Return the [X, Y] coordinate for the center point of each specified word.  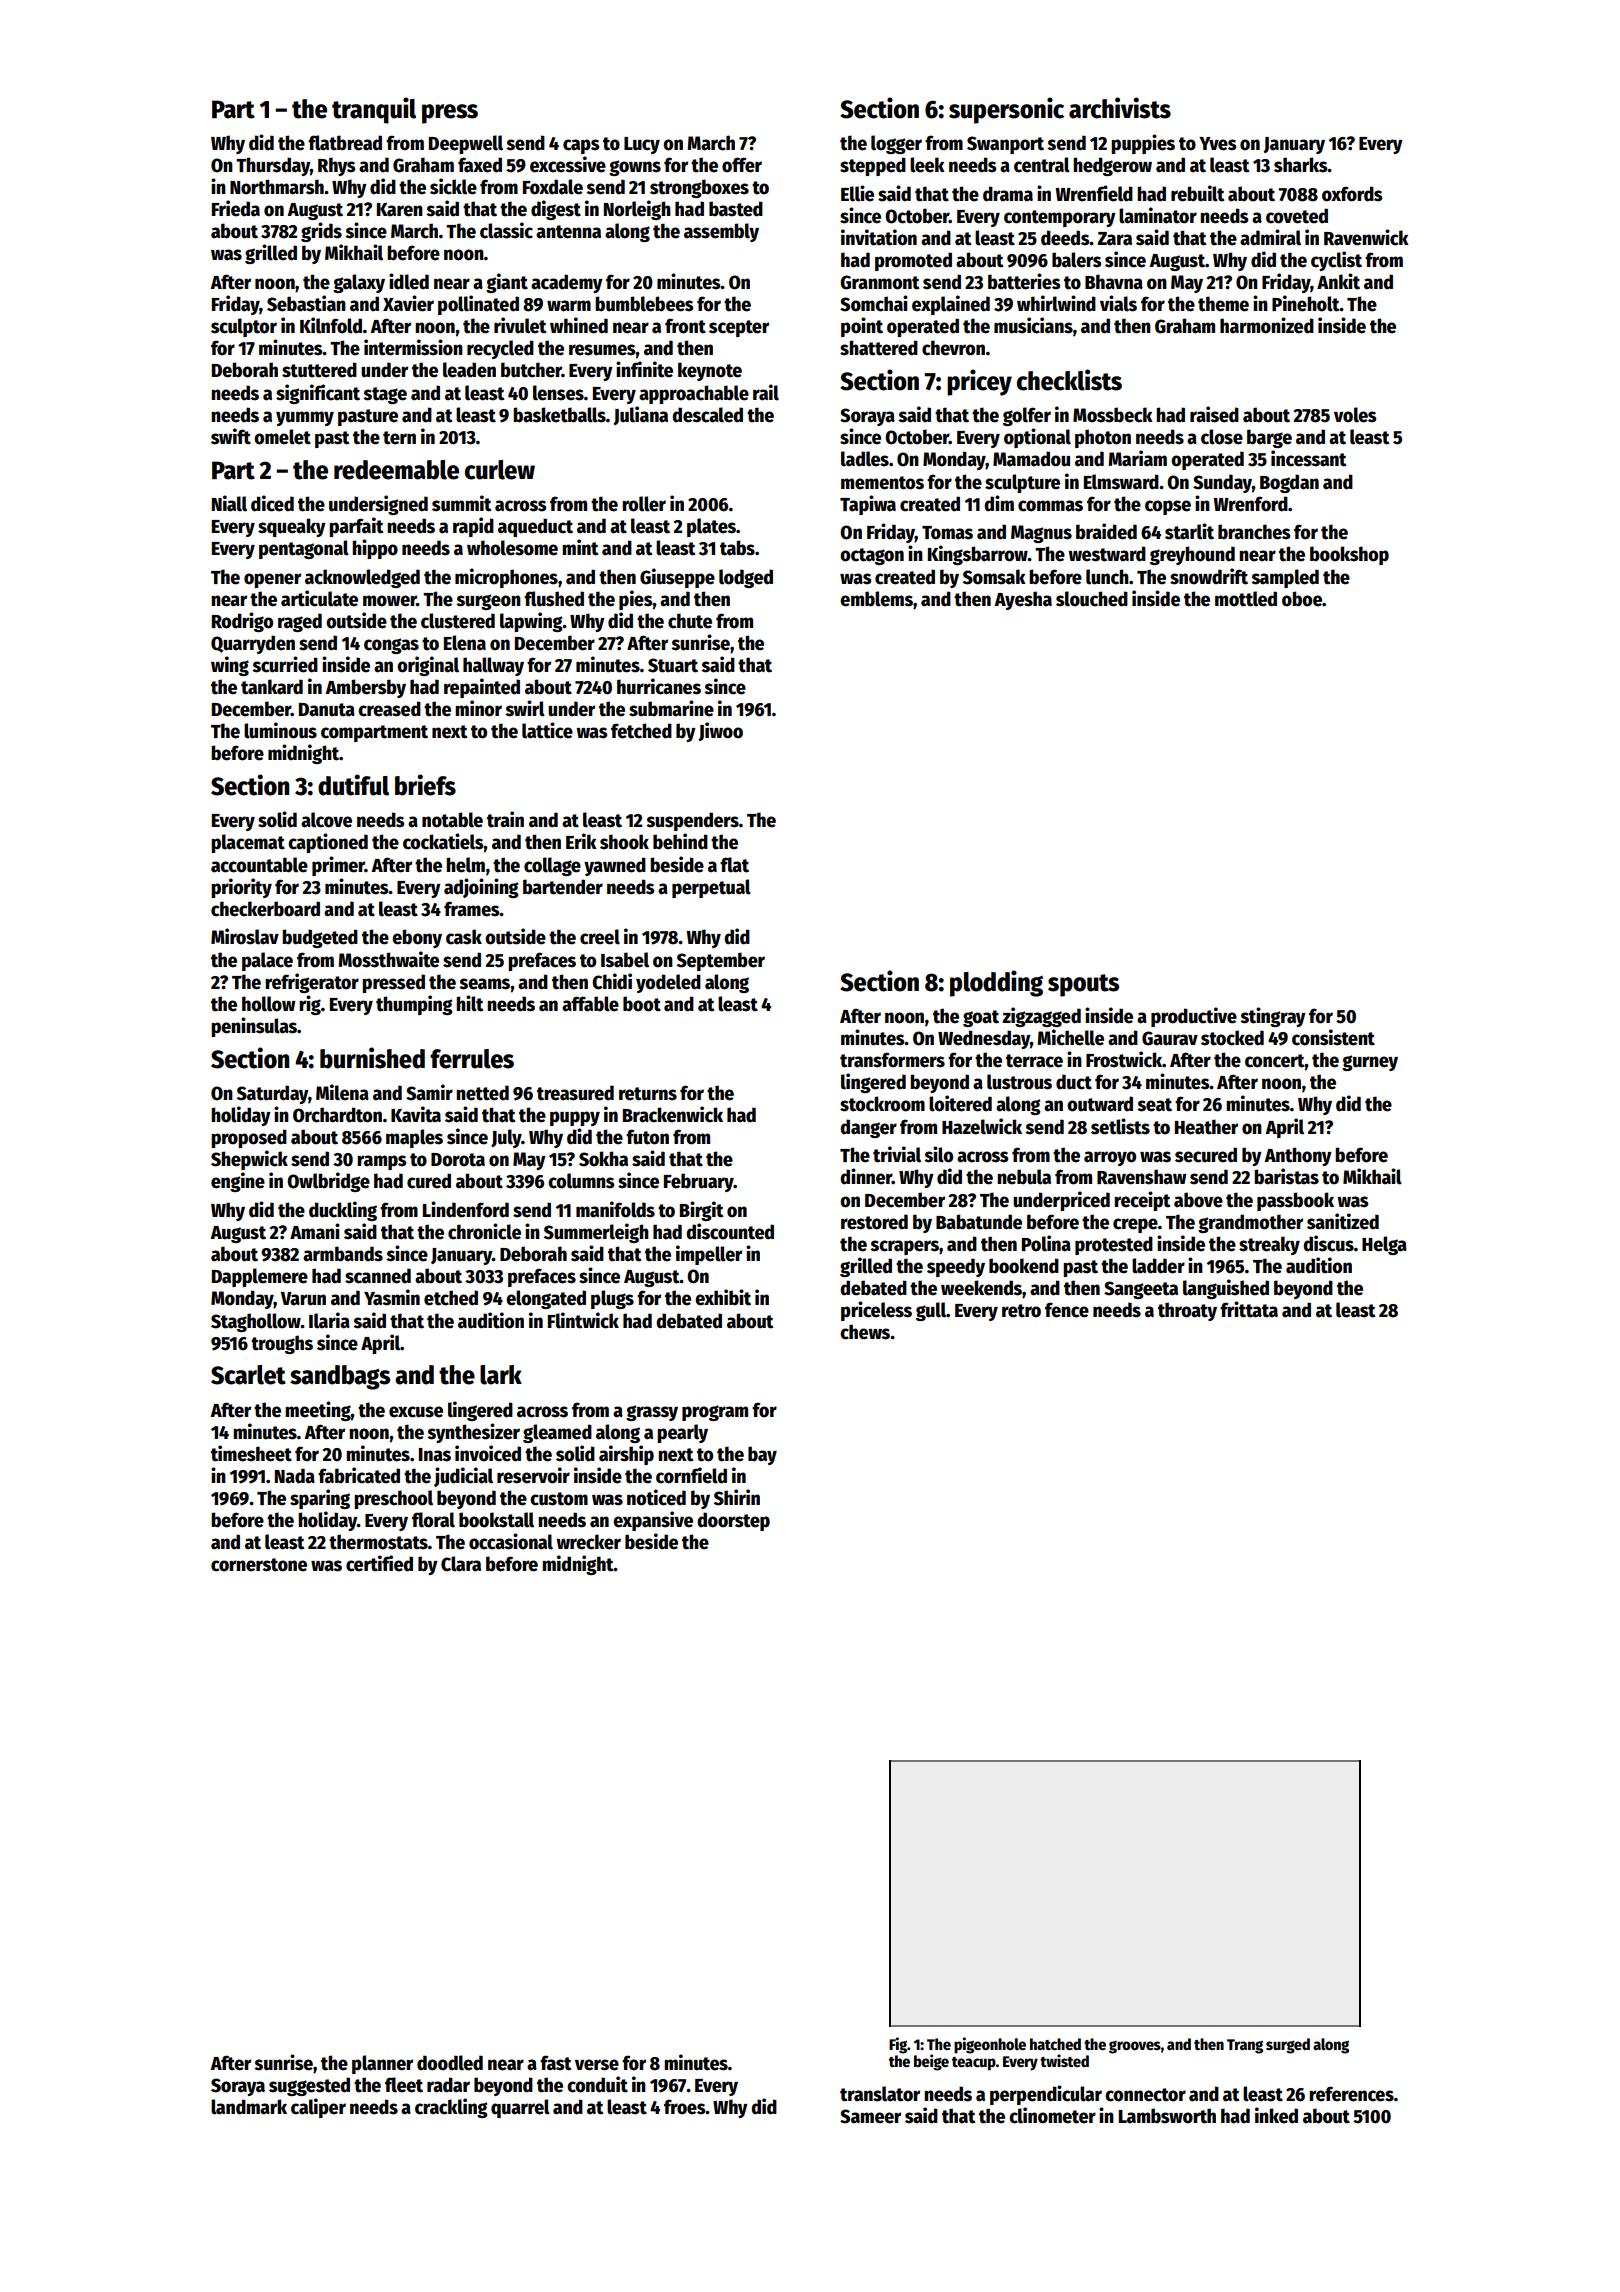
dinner [866, 1176]
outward [1100, 1104]
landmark [249, 2107]
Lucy [642, 145]
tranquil [374, 110]
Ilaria [329, 1320]
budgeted [320, 938]
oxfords [1352, 194]
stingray [1273, 1017]
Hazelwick [982, 1126]
